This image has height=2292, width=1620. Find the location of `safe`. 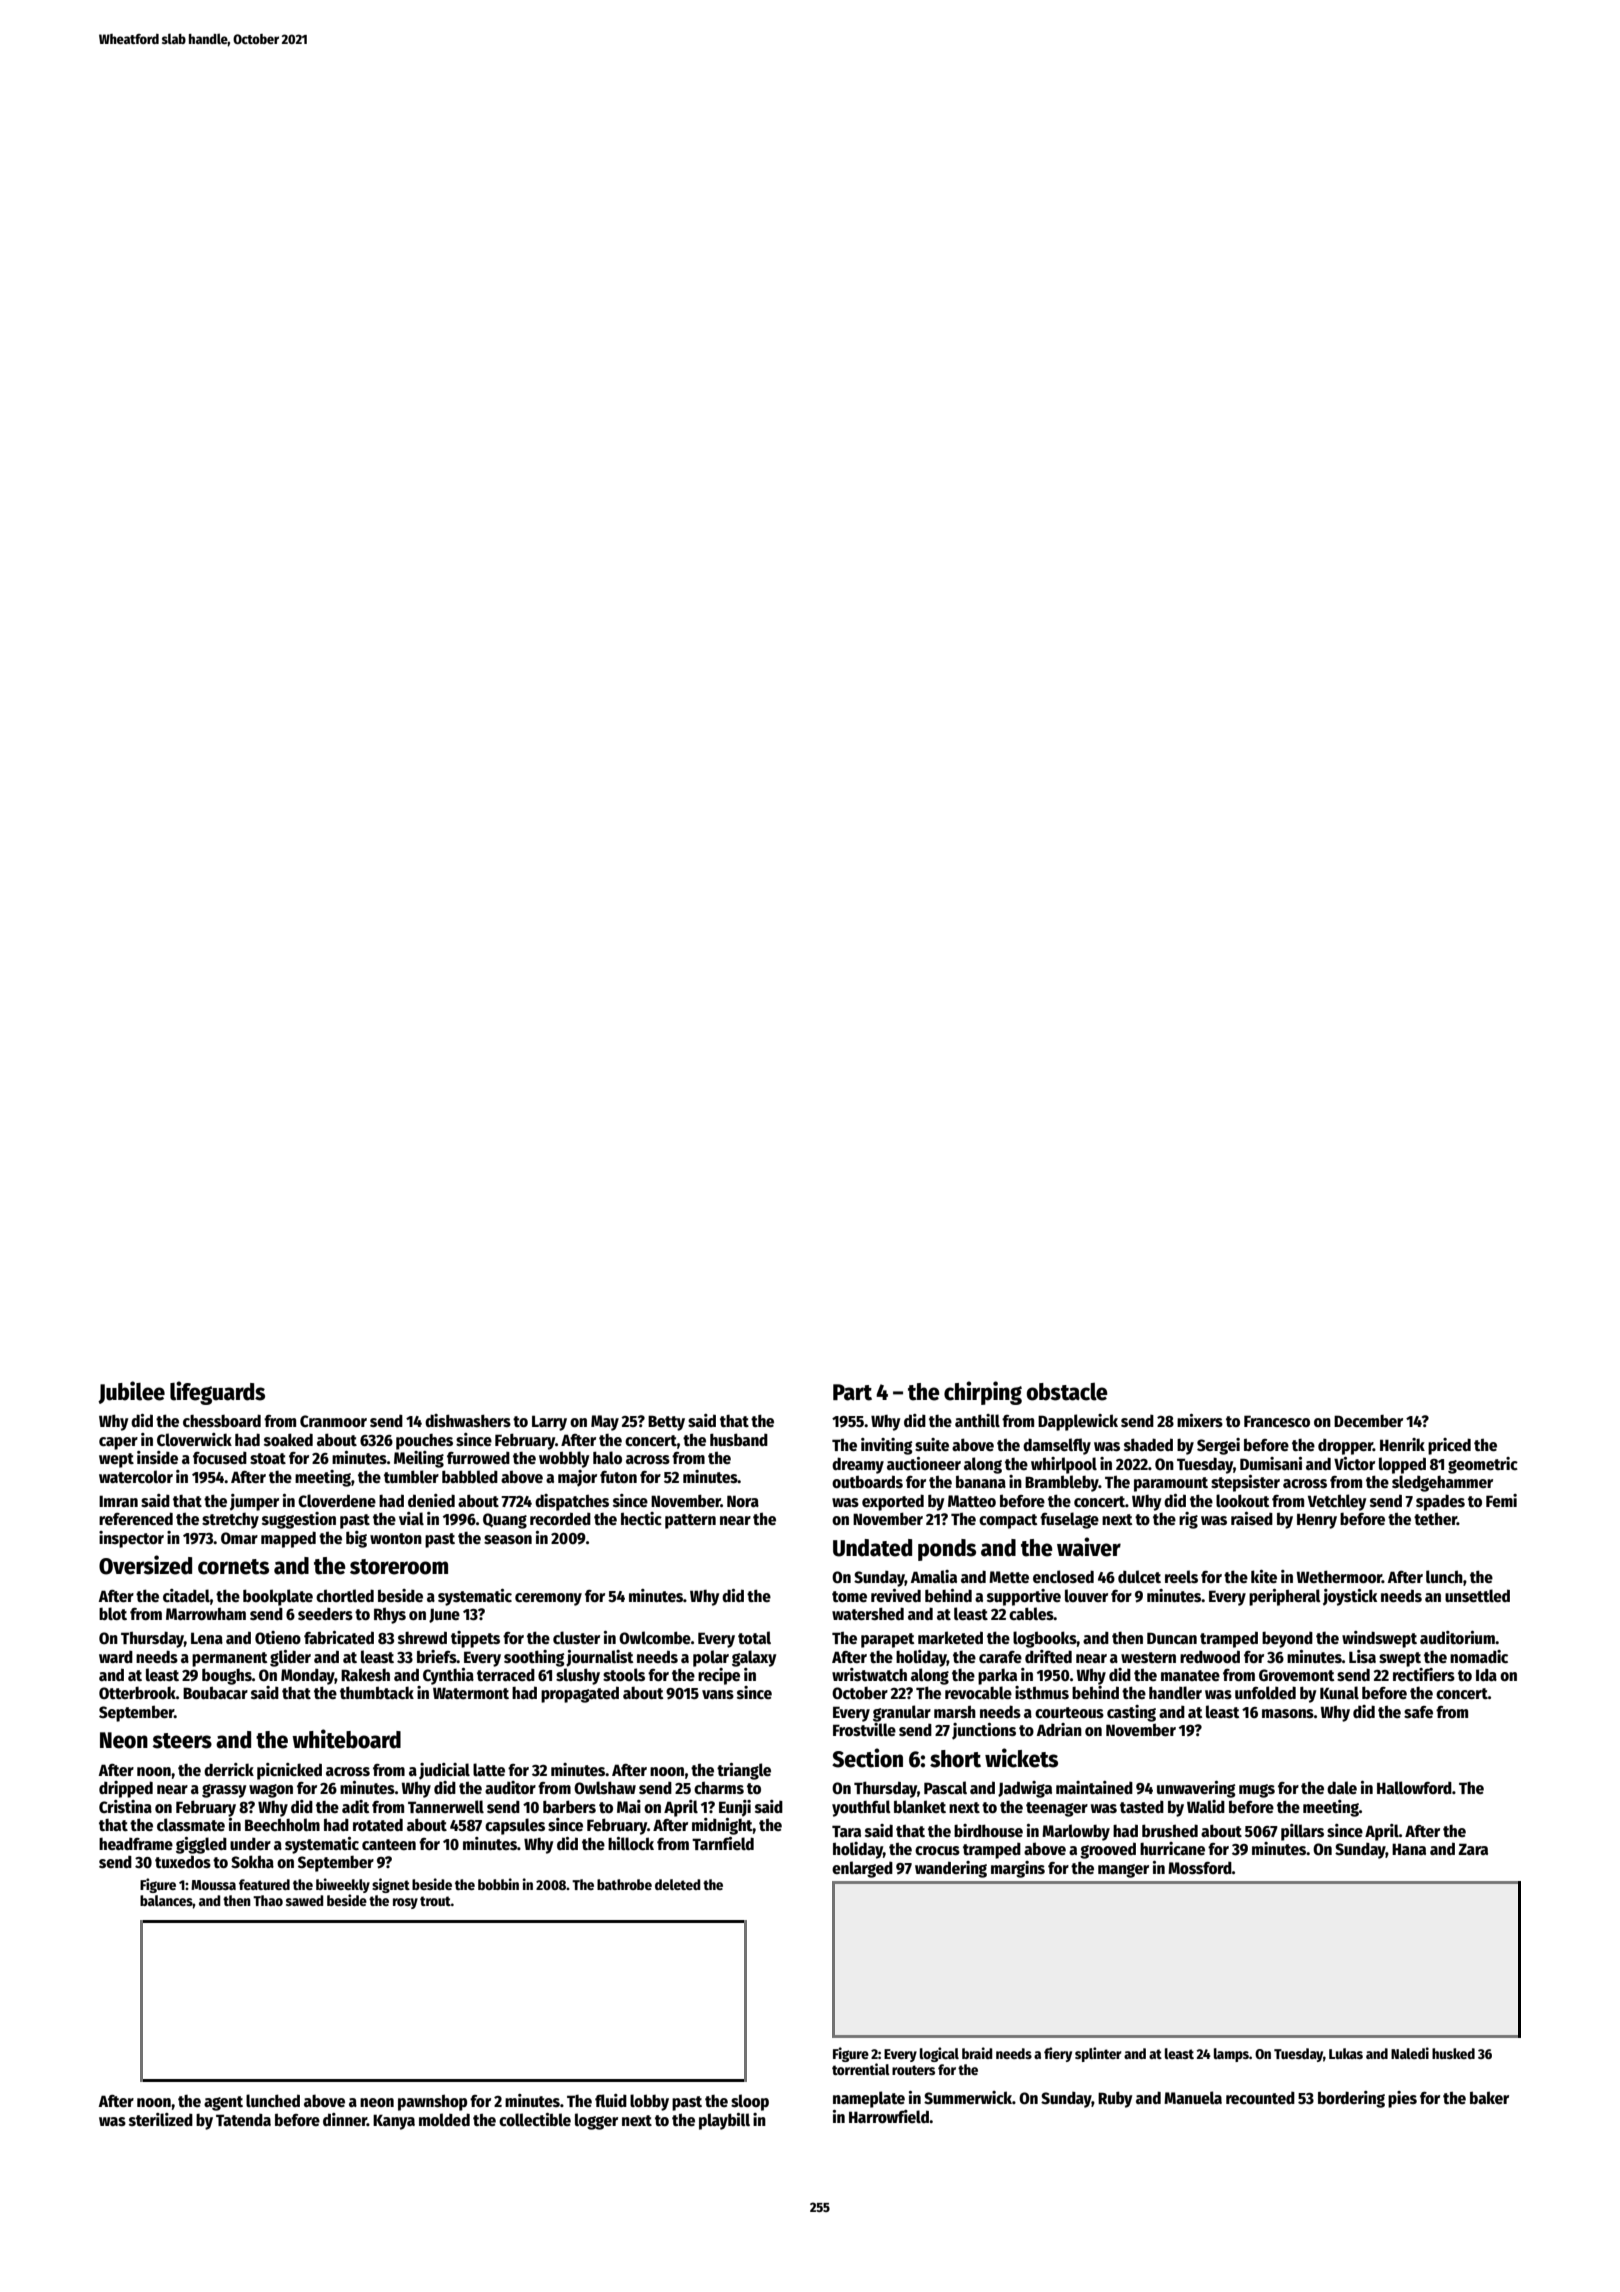

safe is located at coordinates (1418, 1712).
